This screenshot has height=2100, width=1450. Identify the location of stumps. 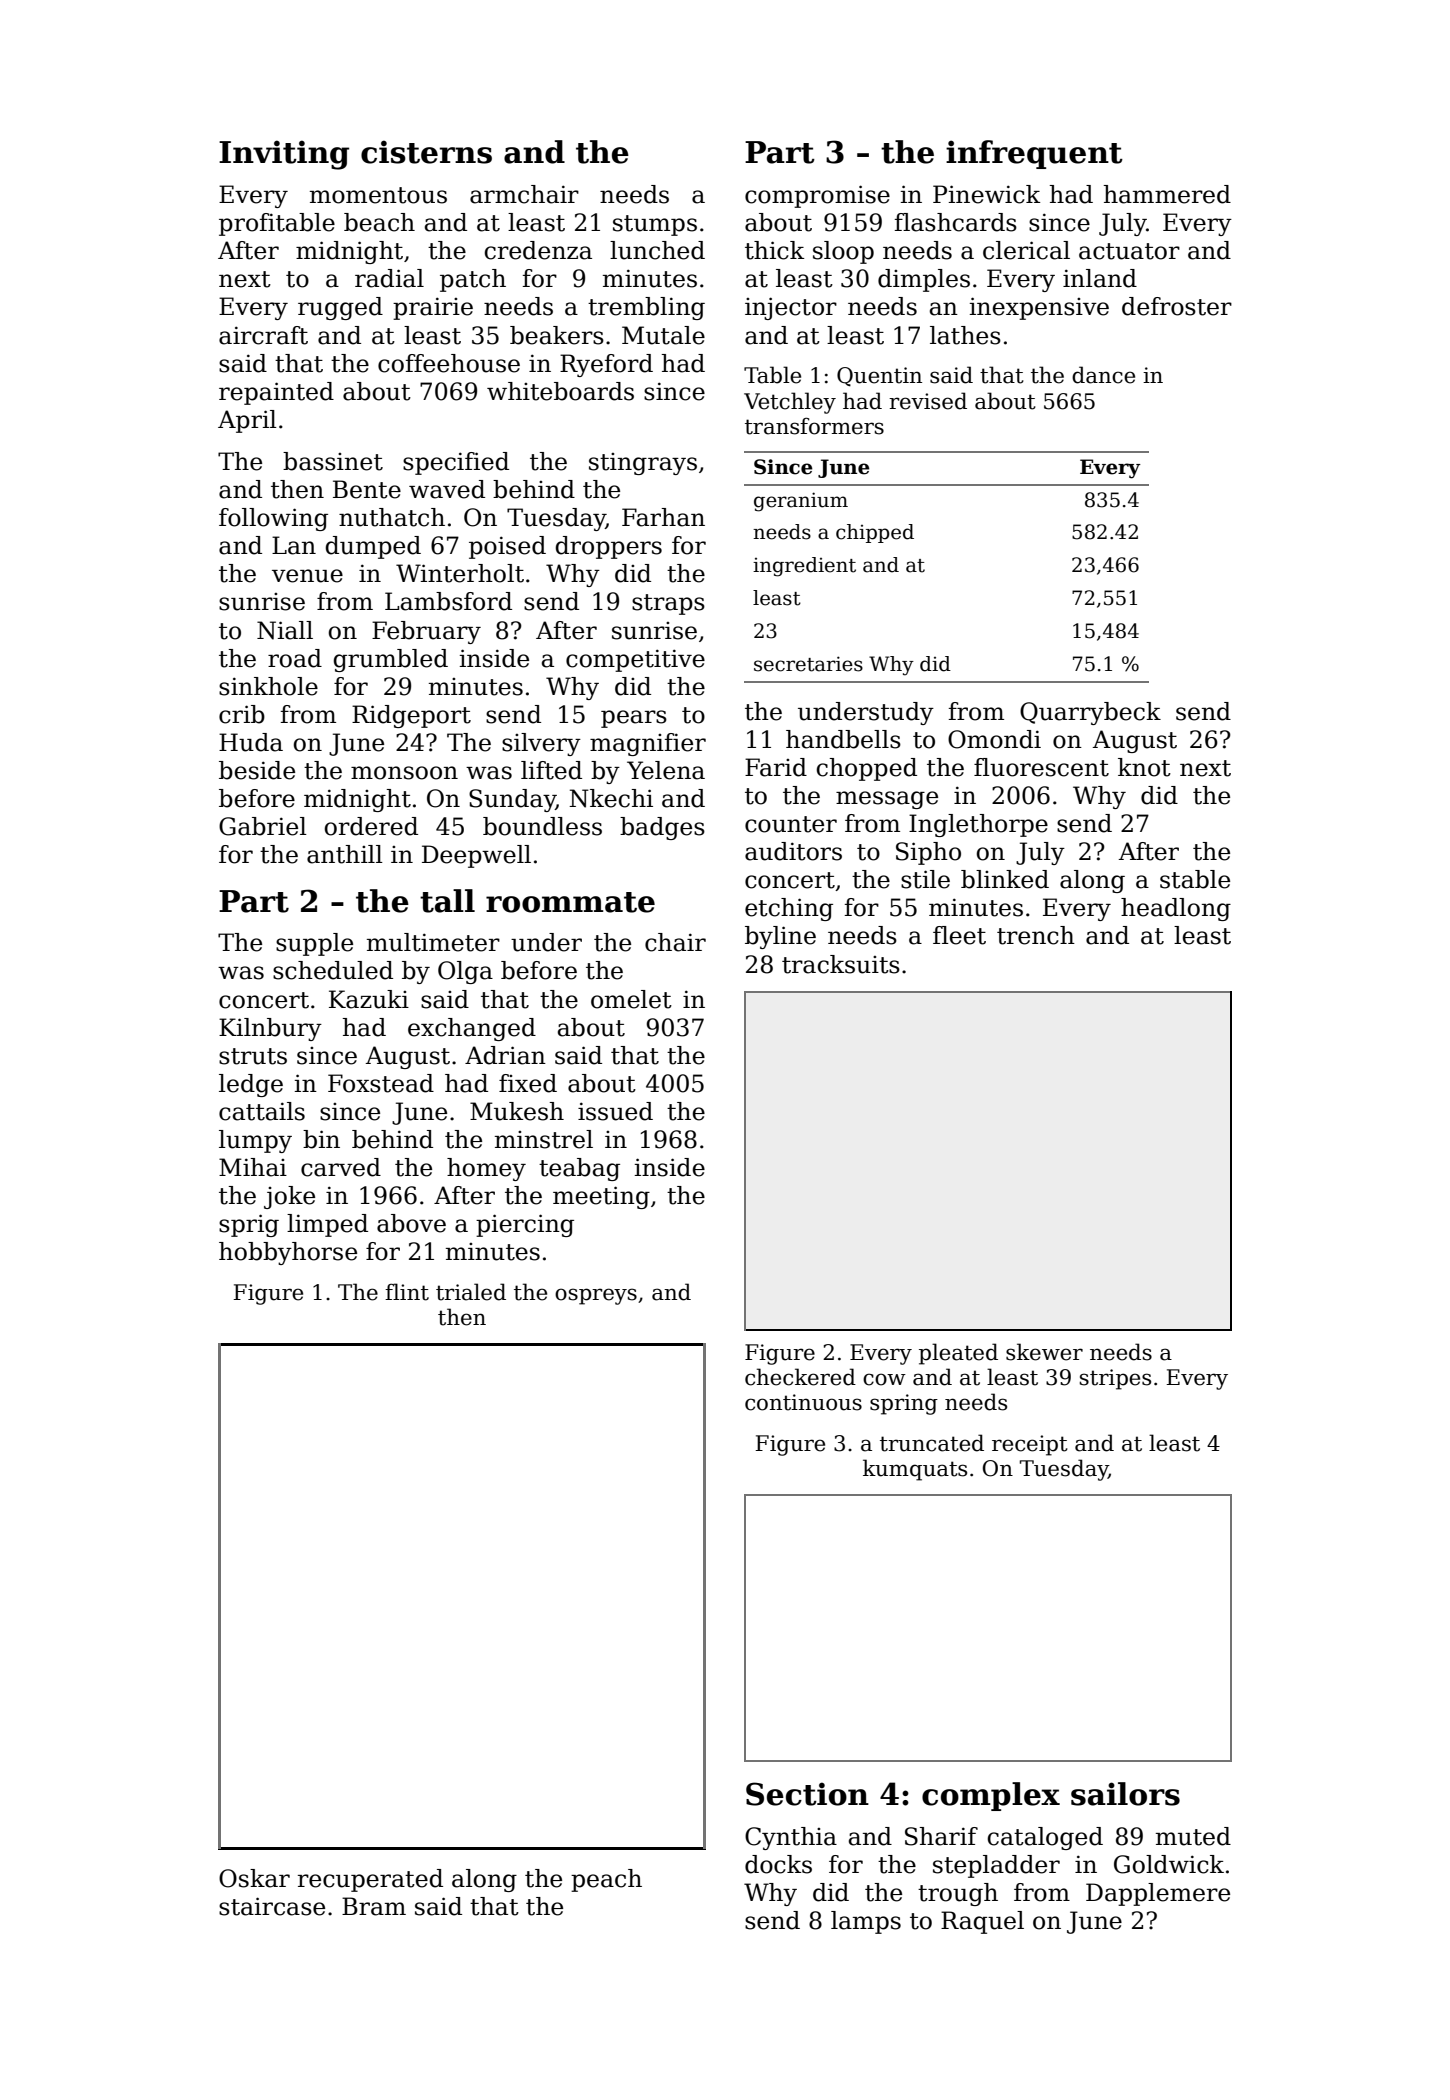
(655, 225).
